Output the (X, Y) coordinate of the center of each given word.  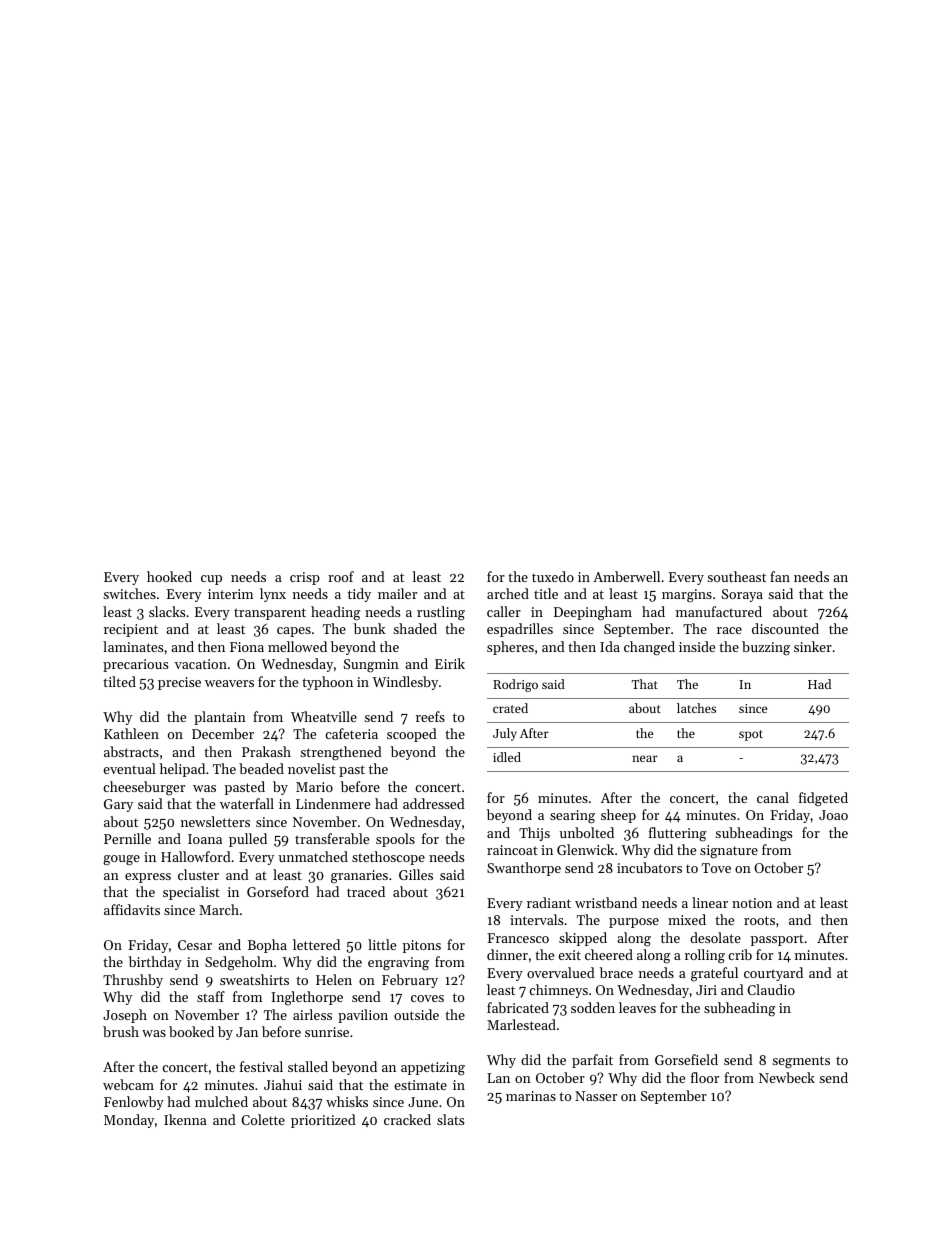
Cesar (195, 945)
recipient (131, 630)
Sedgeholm (239, 963)
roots (759, 920)
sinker (813, 646)
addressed (434, 803)
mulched (221, 1101)
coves (427, 998)
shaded (415, 628)
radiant (549, 902)
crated (510, 708)
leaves (637, 1007)
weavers (229, 683)
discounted (785, 628)
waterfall (247, 803)
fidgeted (823, 799)
